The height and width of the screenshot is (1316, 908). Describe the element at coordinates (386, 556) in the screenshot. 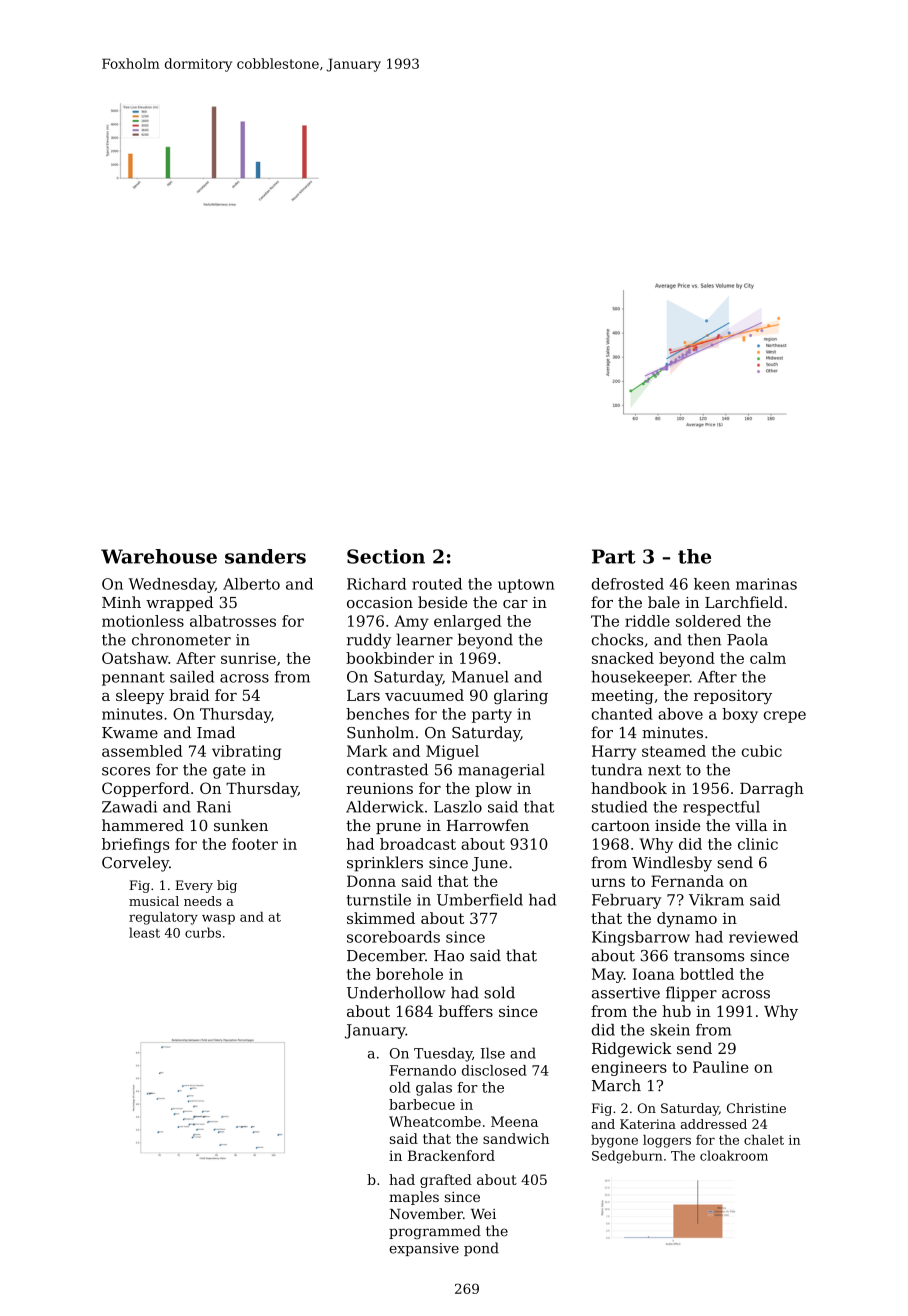

I see `Section` at that location.
